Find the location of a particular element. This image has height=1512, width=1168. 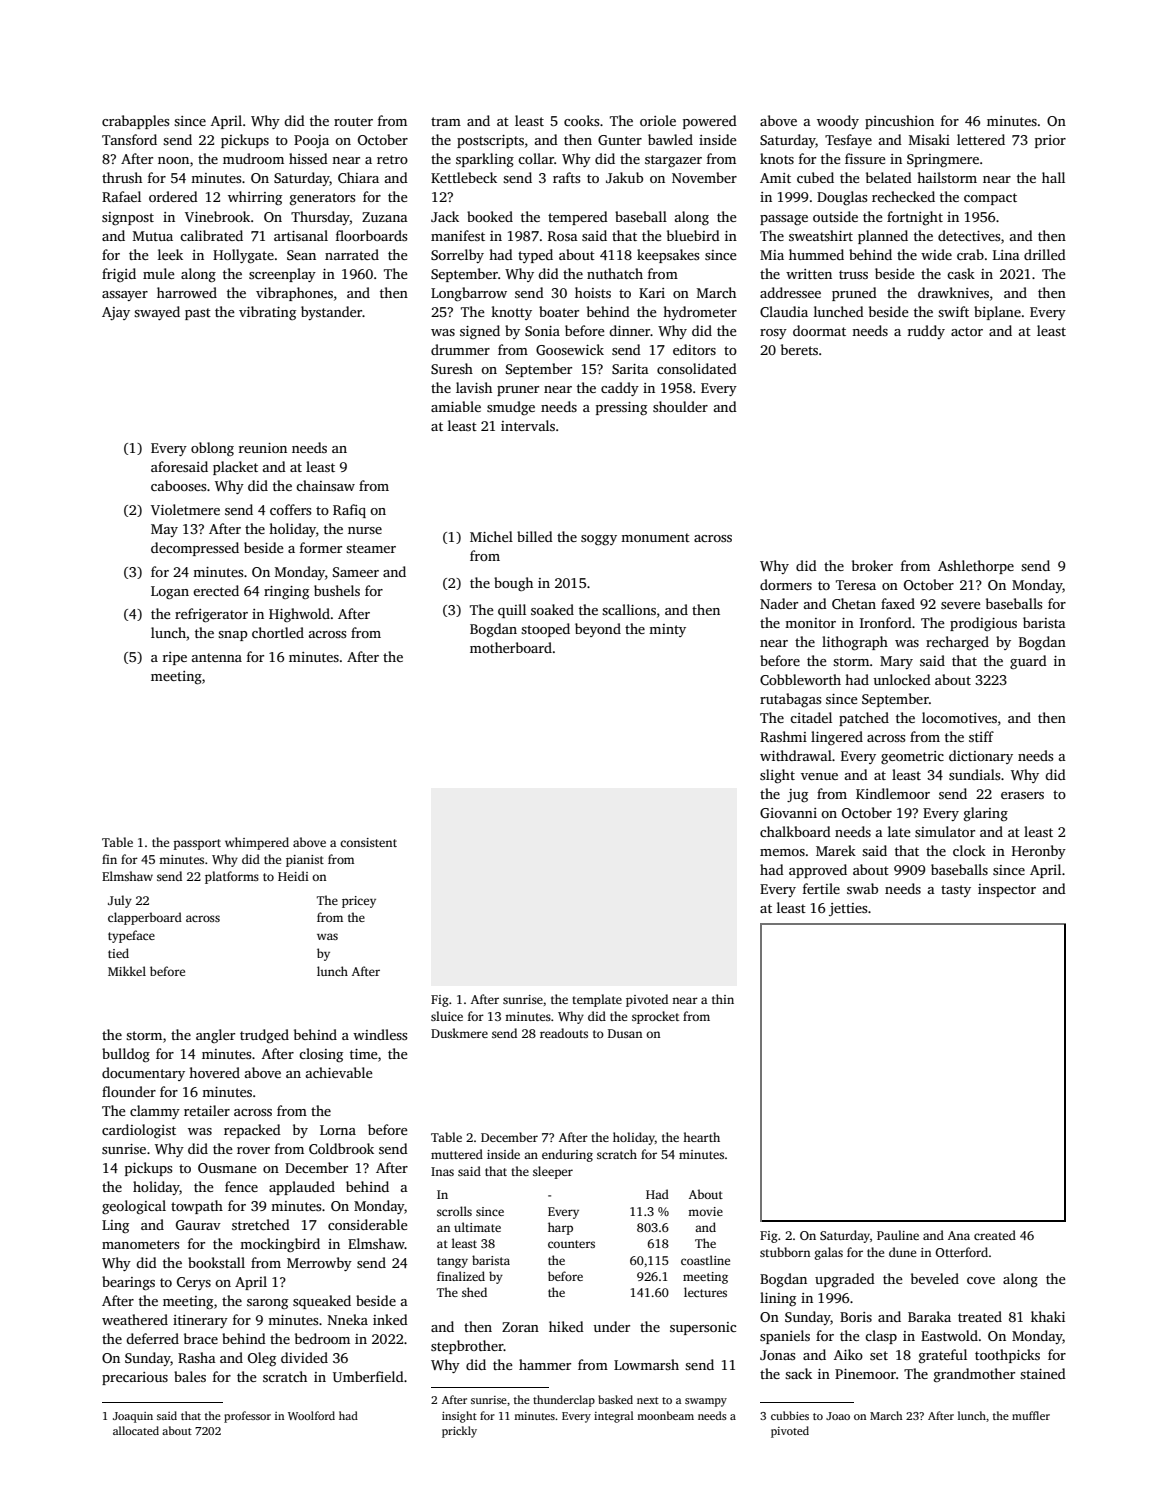

Hollygate is located at coordinates (243, 256).
